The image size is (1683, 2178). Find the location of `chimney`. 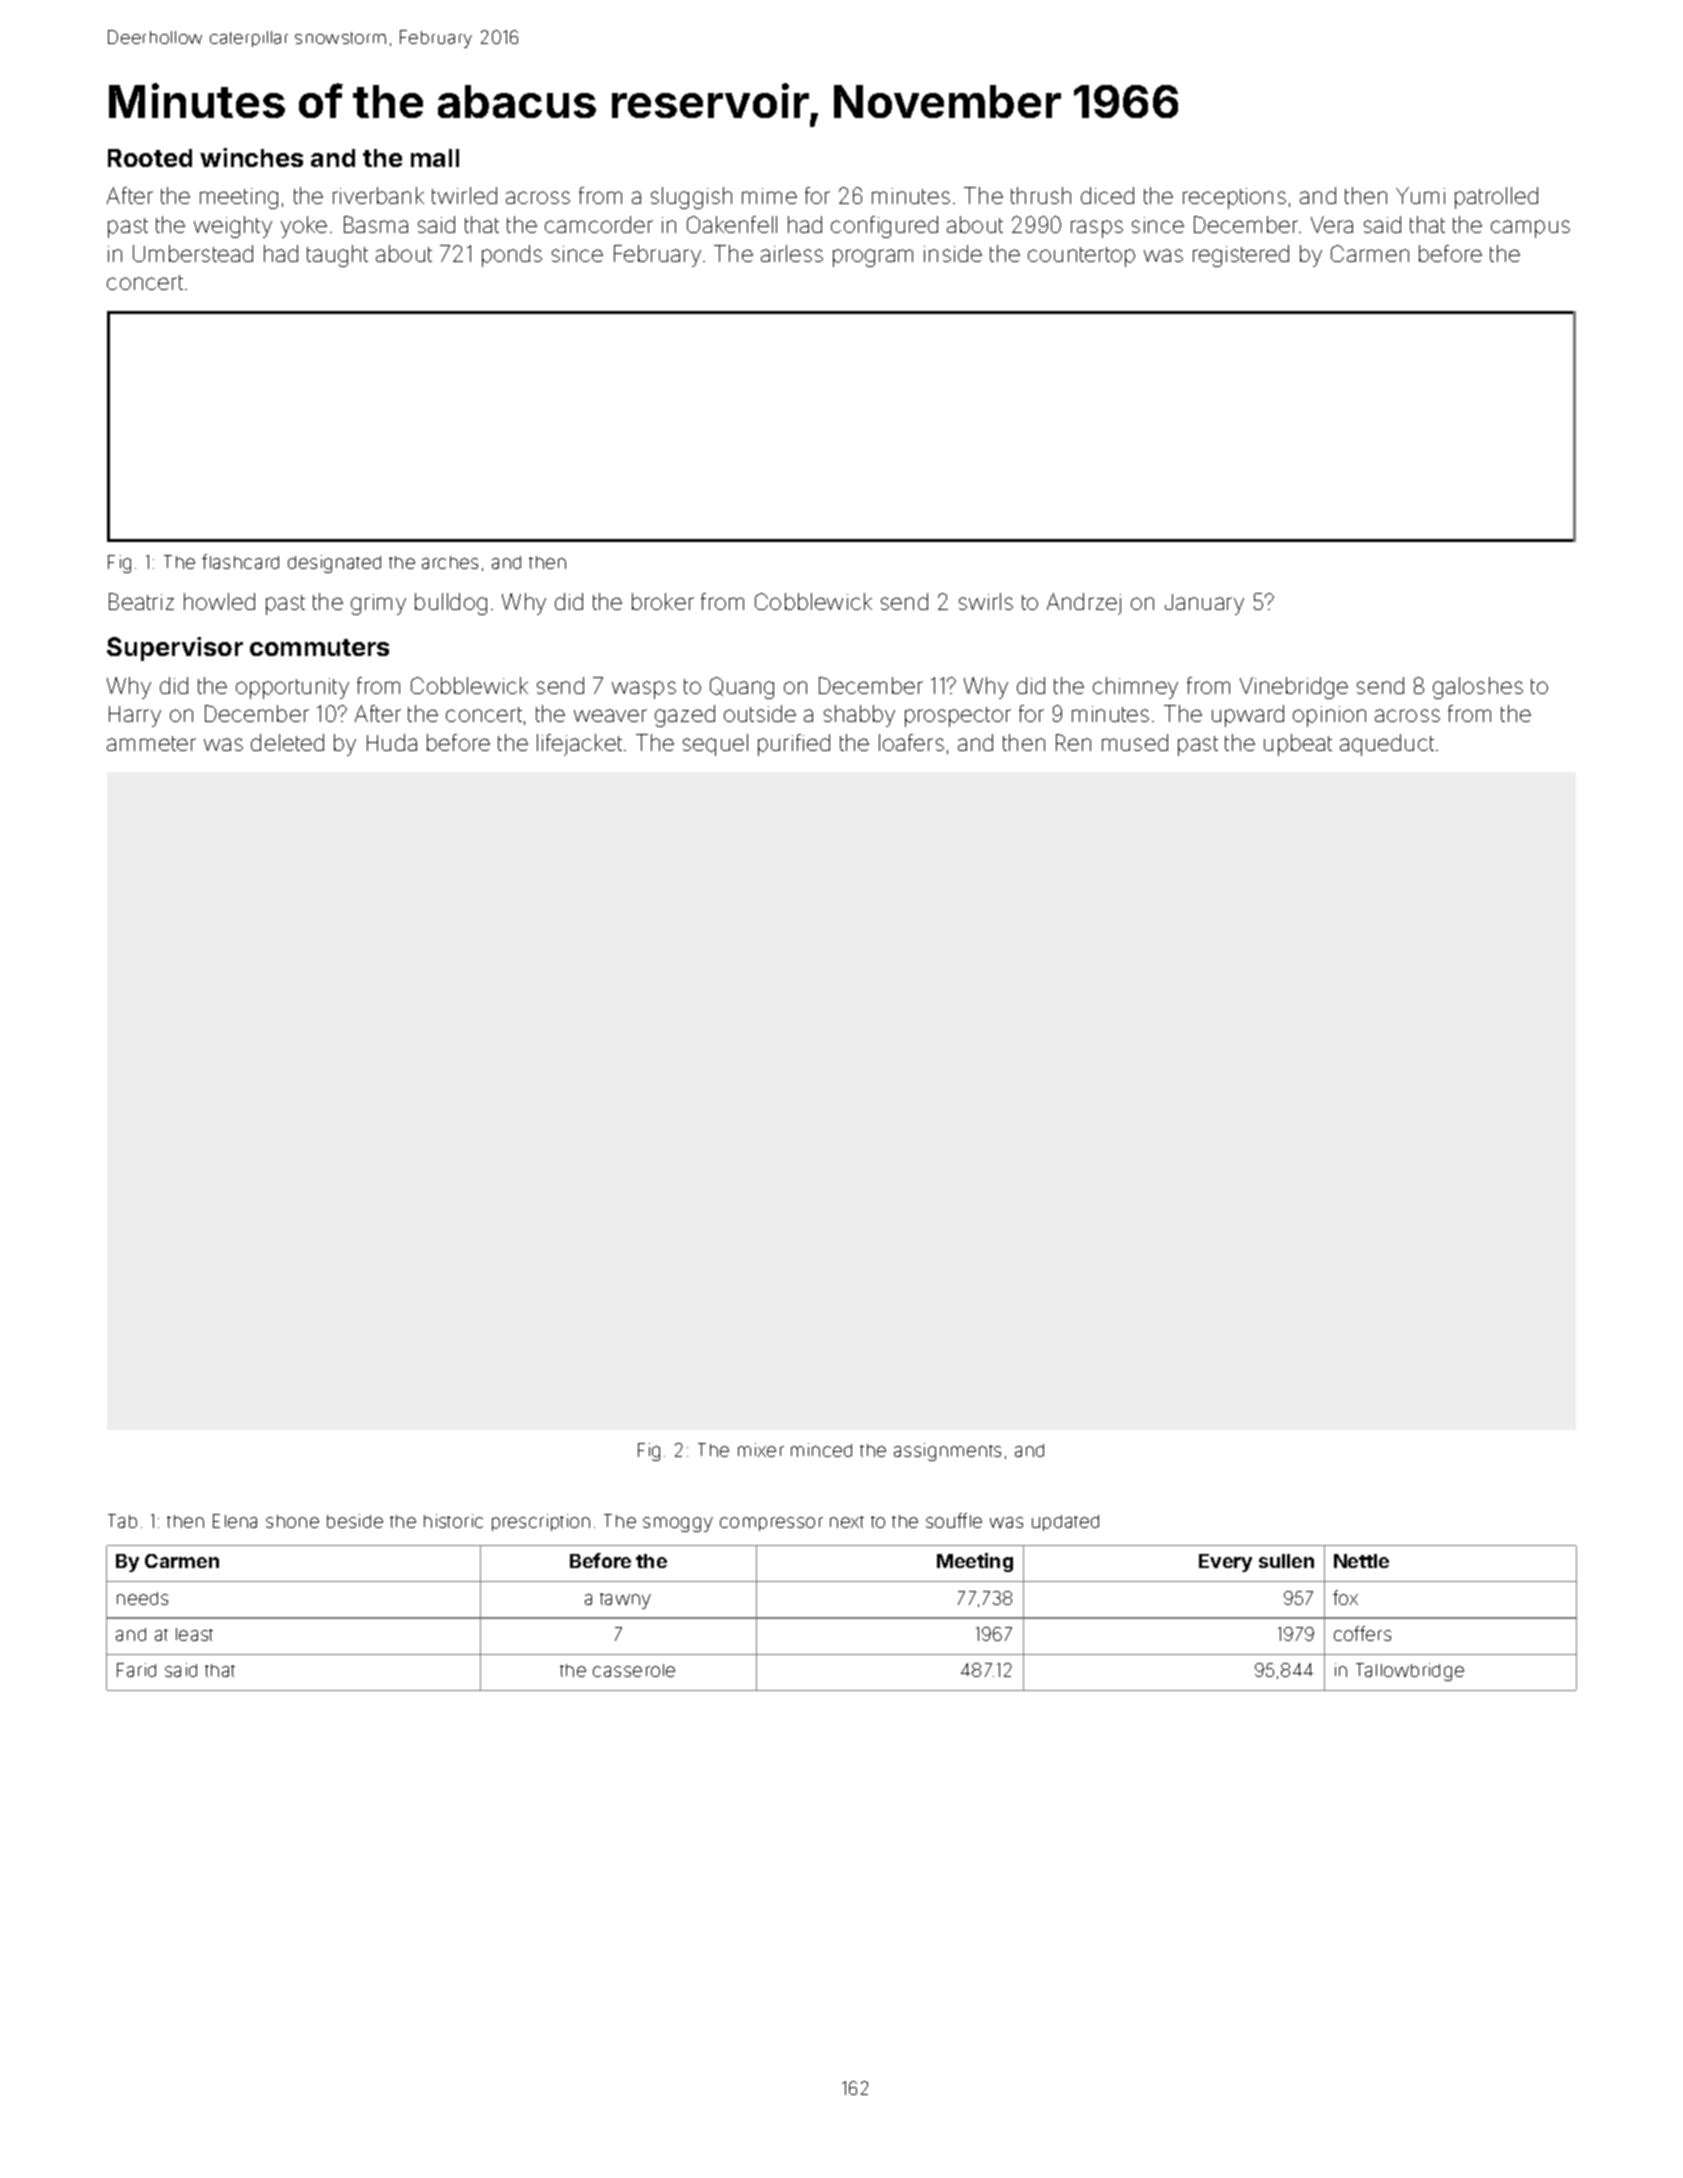

chimney is located at coordinates (1135, 688).
